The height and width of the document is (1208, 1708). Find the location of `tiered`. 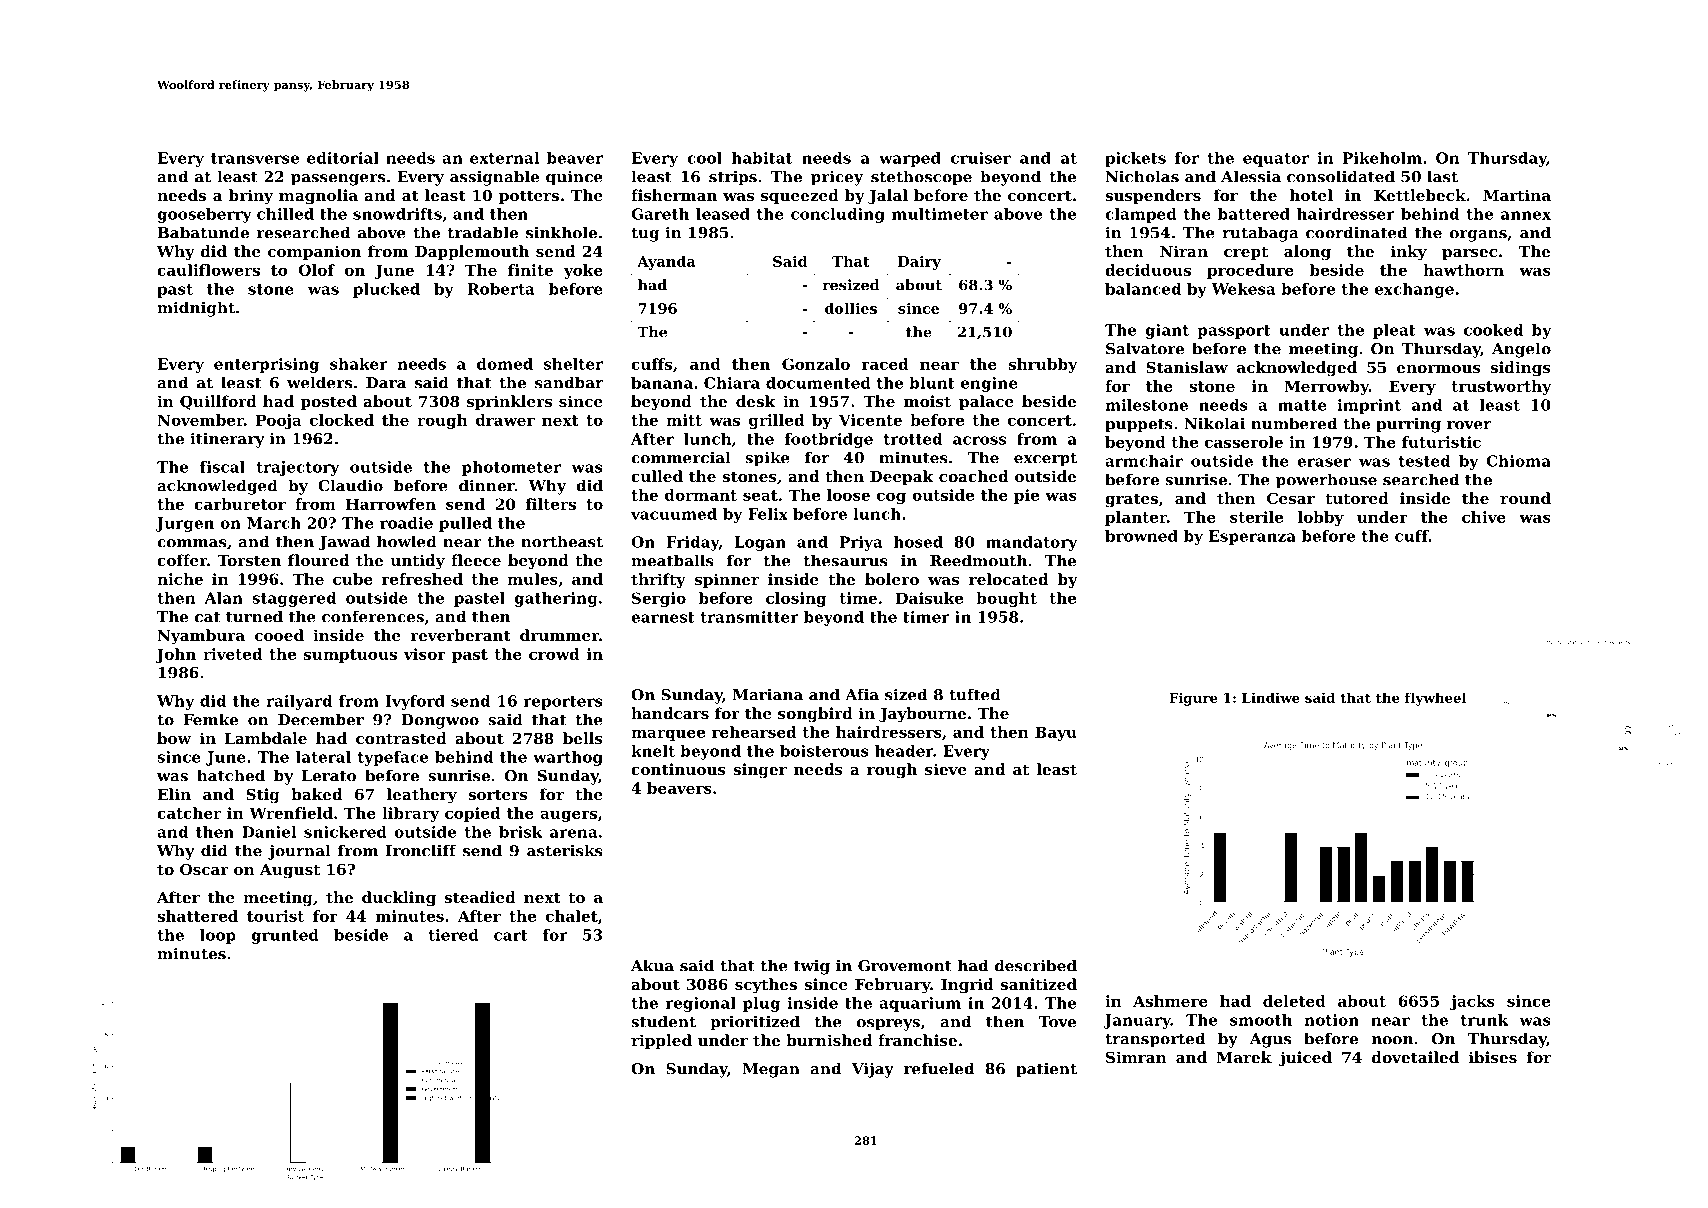

tiered is located at coordinates (453, 935).
